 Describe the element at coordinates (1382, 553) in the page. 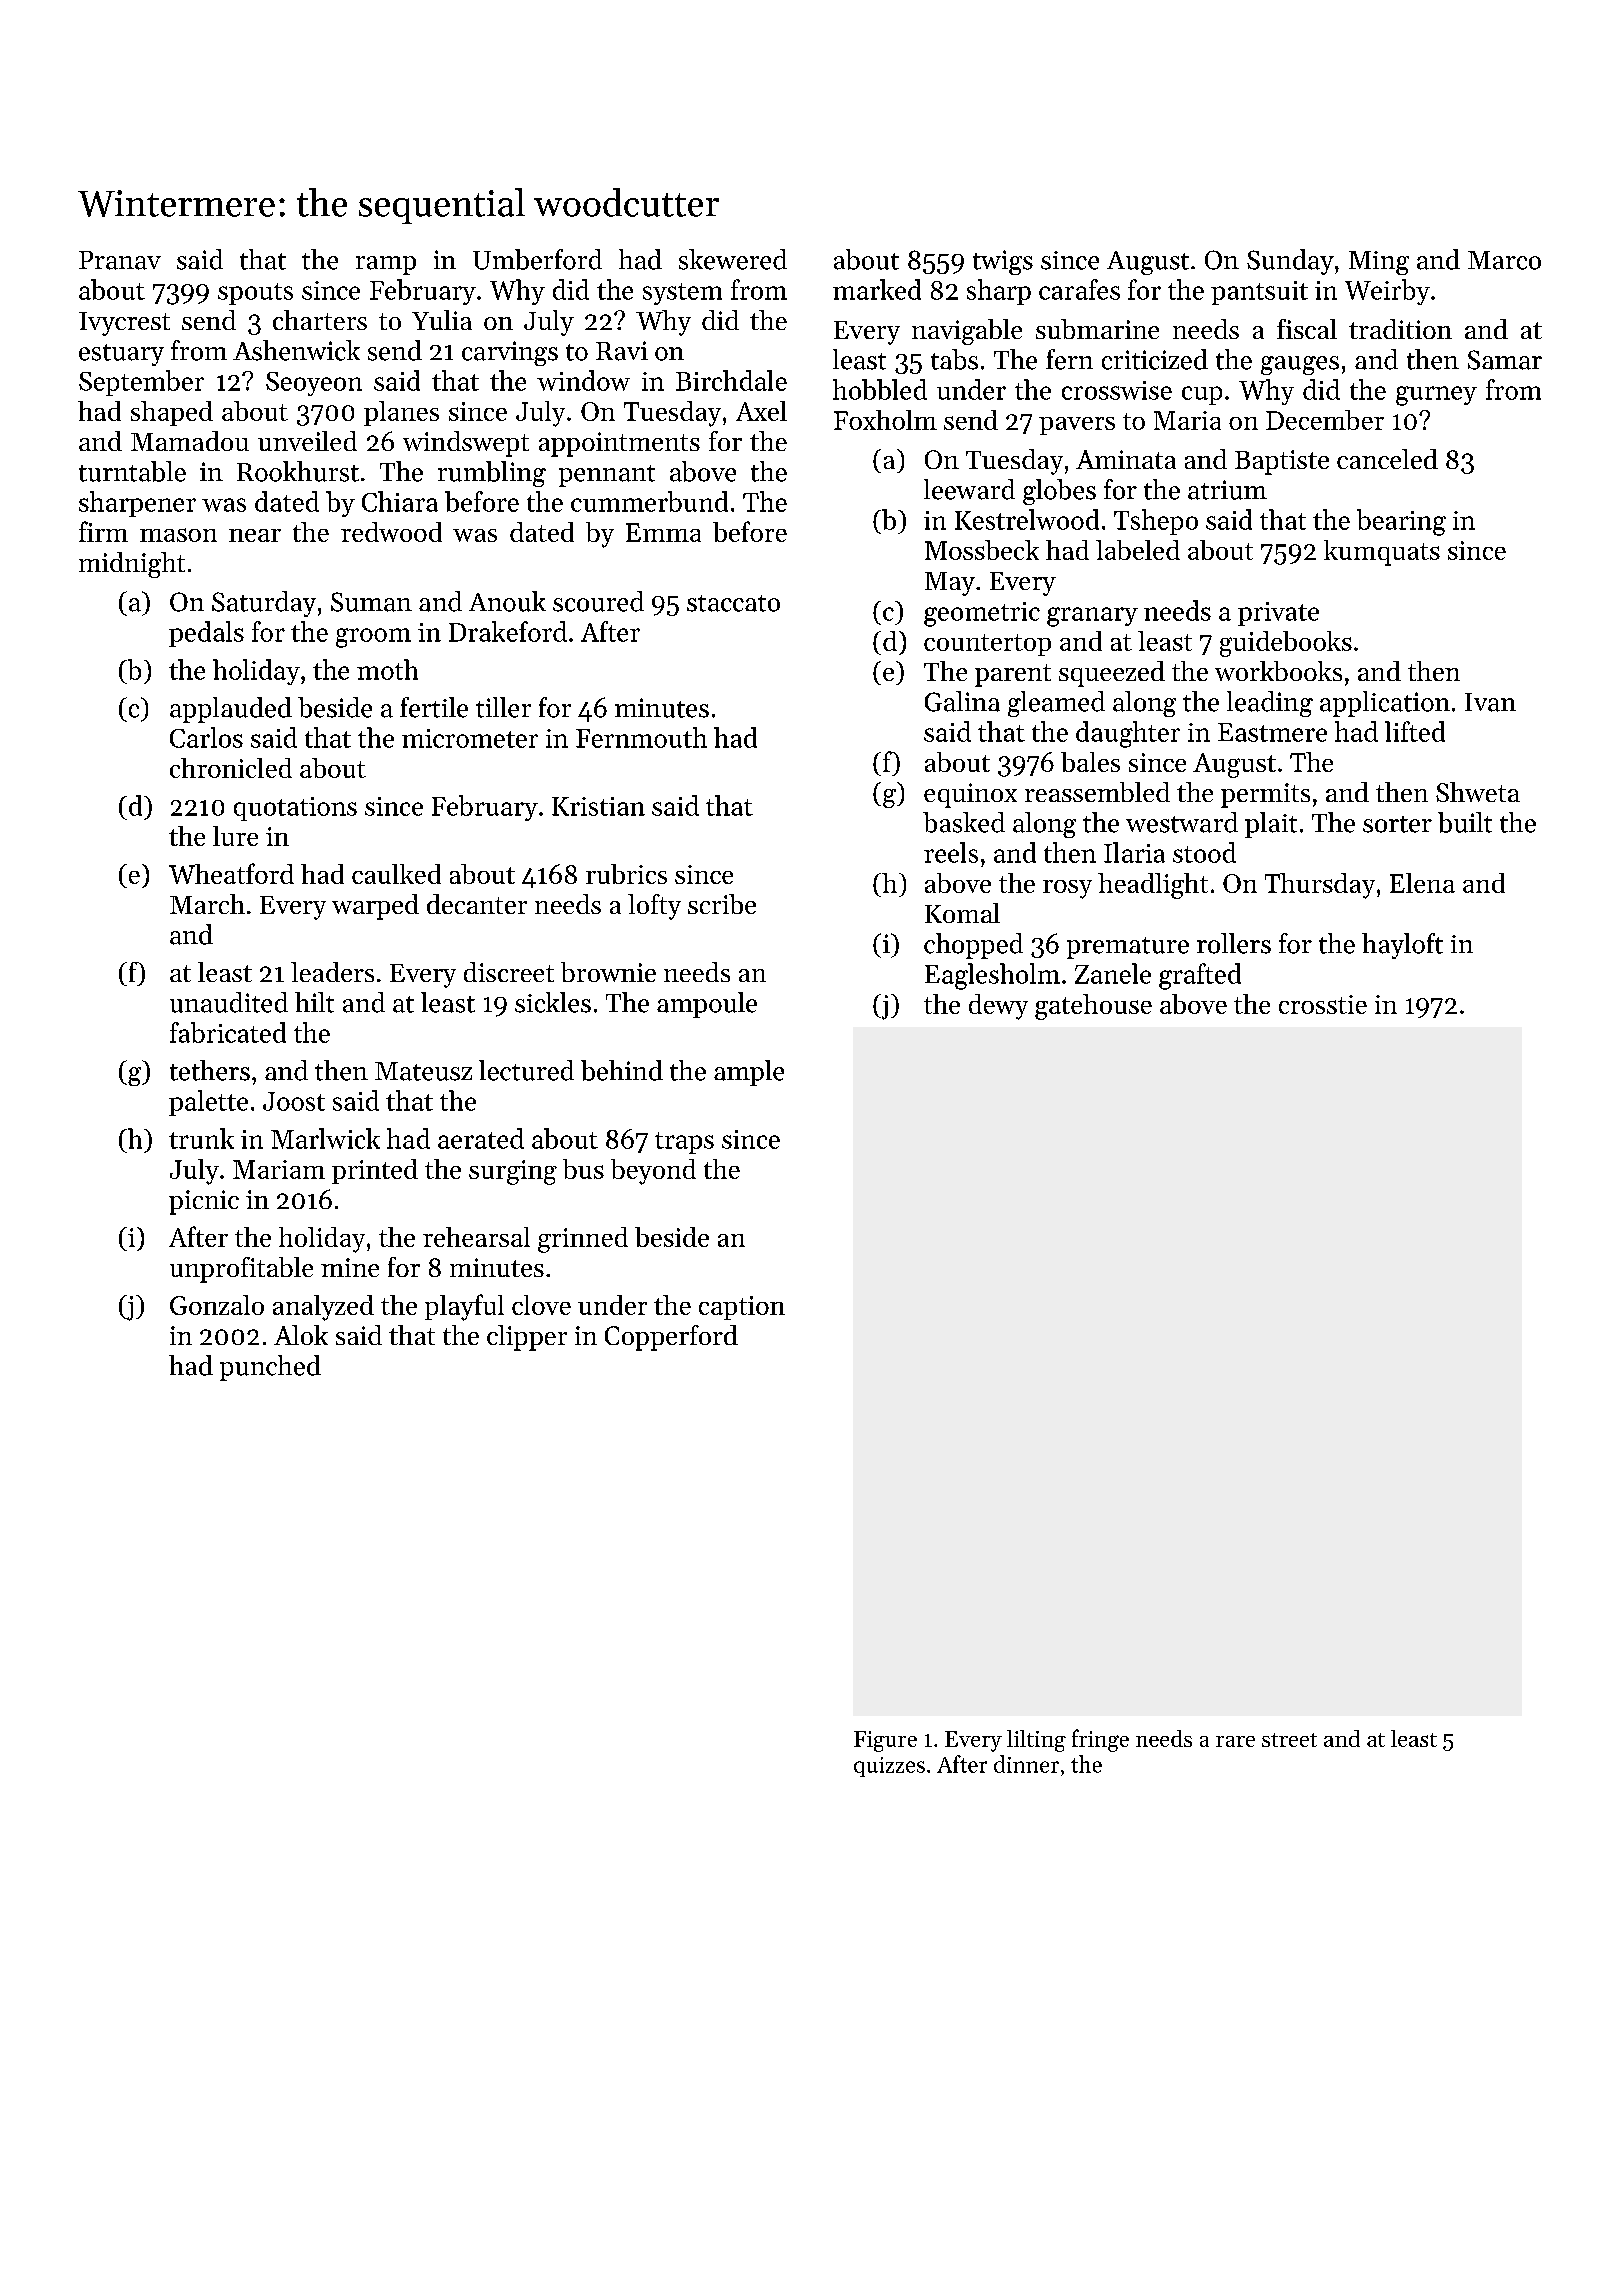

I see `kumquats` at that location.
